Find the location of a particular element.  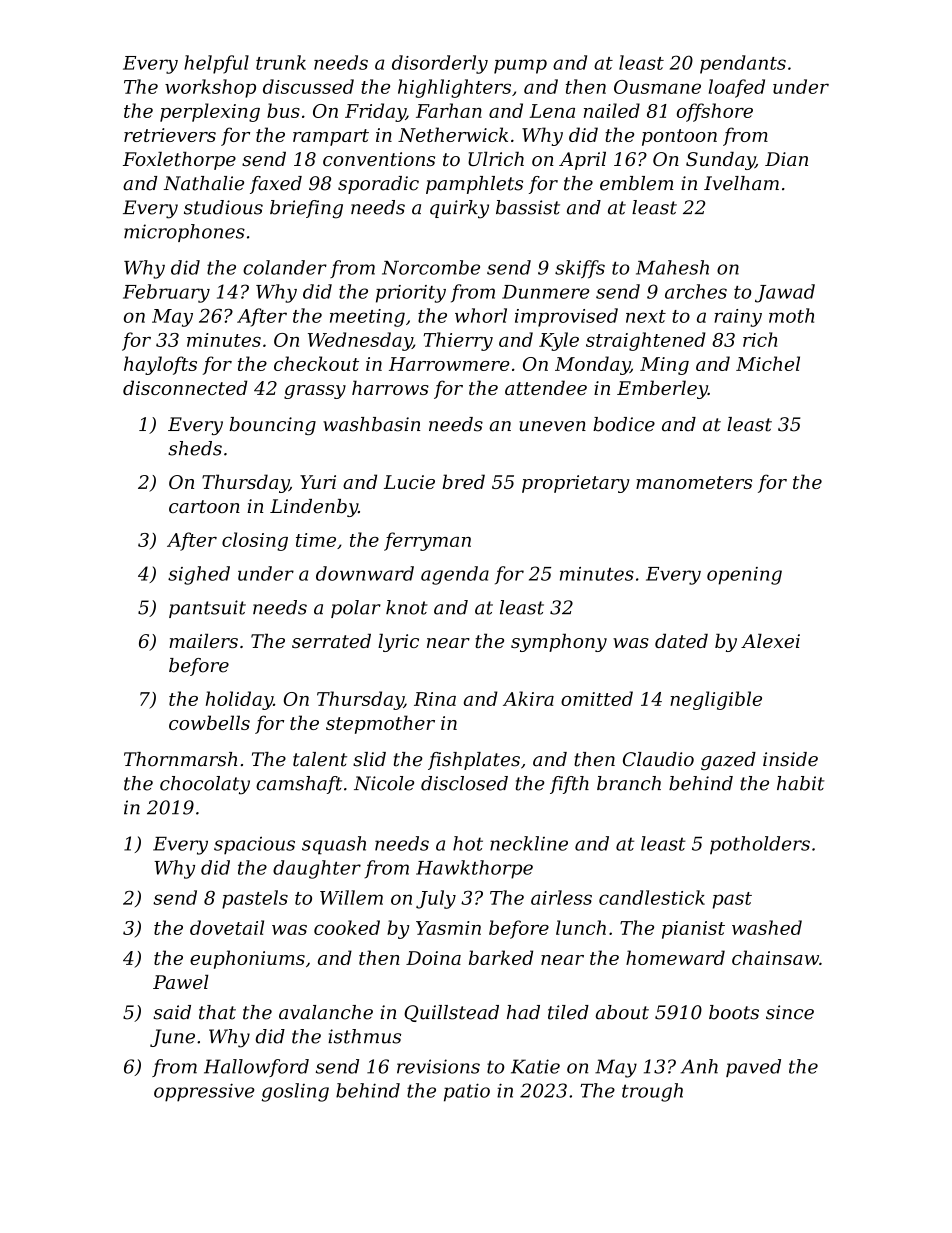

attendee is located at coordinates (546, 387).
